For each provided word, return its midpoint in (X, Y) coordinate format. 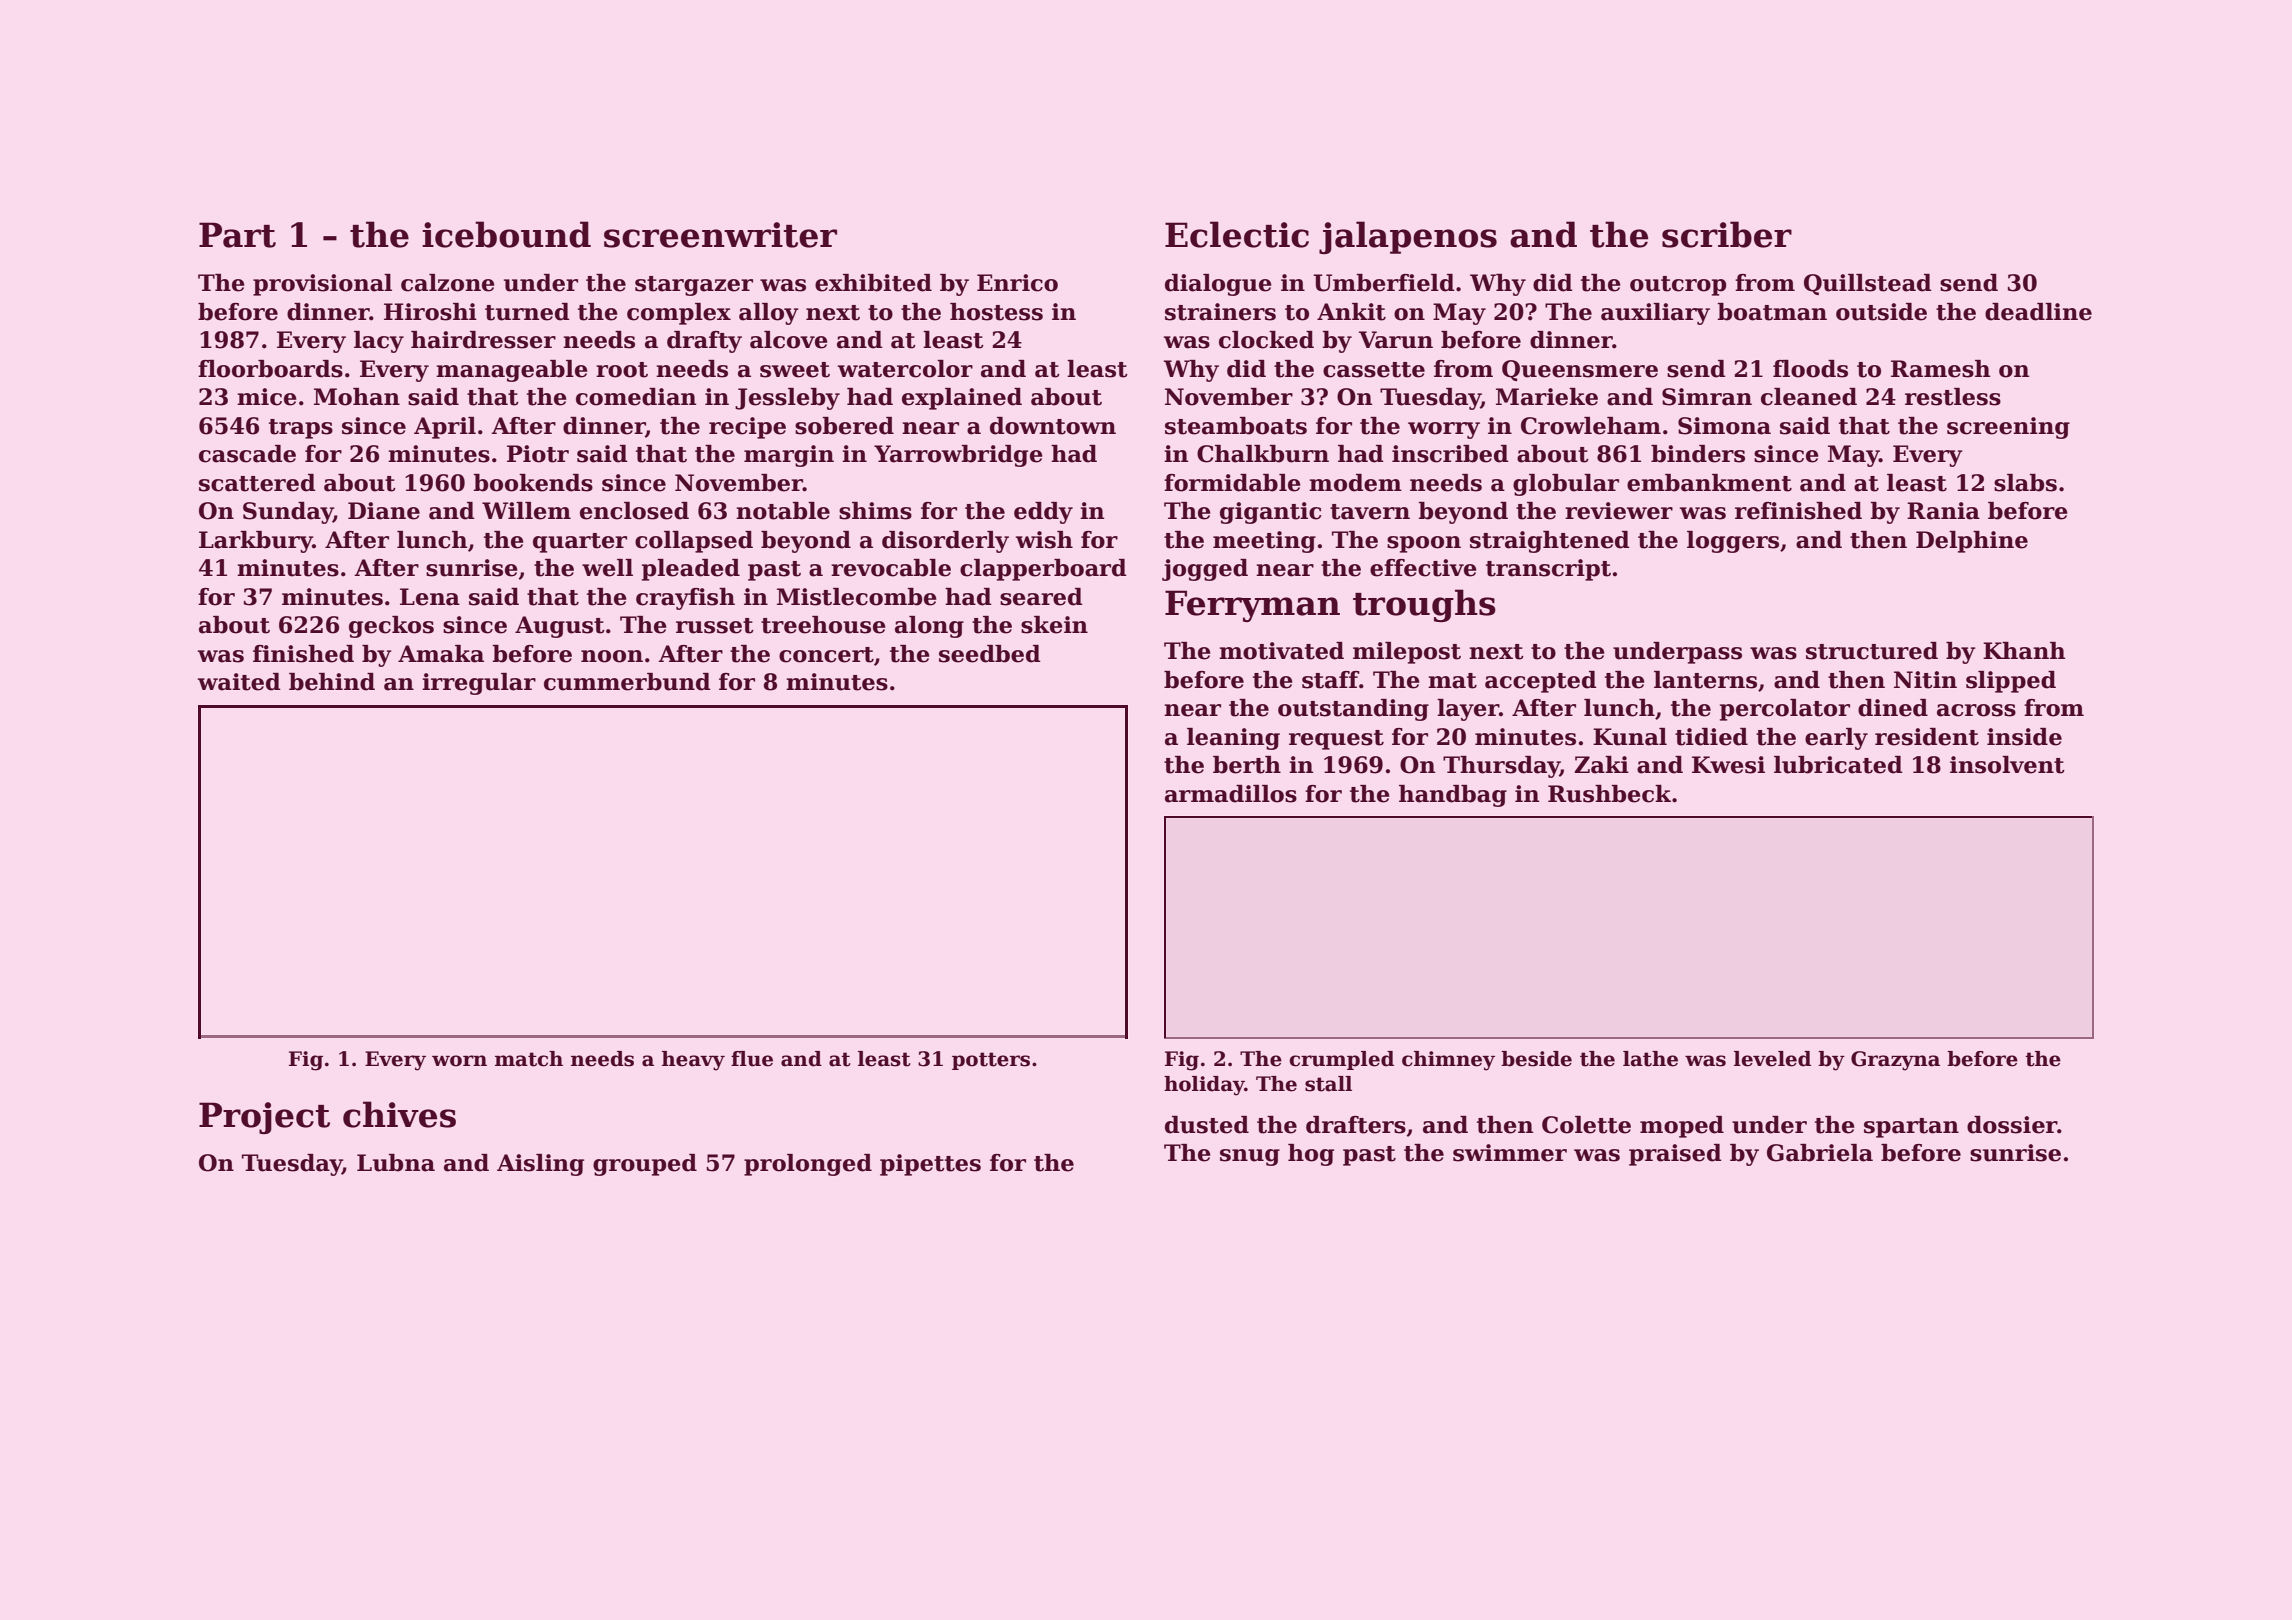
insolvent (2007, 765)
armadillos (1231, 794)
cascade (247, 454)
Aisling (540, 1165)
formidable (1232, 483)
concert (826, 655)
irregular (479, 684)
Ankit (1351, 312)
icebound (506, 234)
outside (1881, 312)
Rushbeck (1609, 794)
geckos (391, 627)
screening (2008, 428)
